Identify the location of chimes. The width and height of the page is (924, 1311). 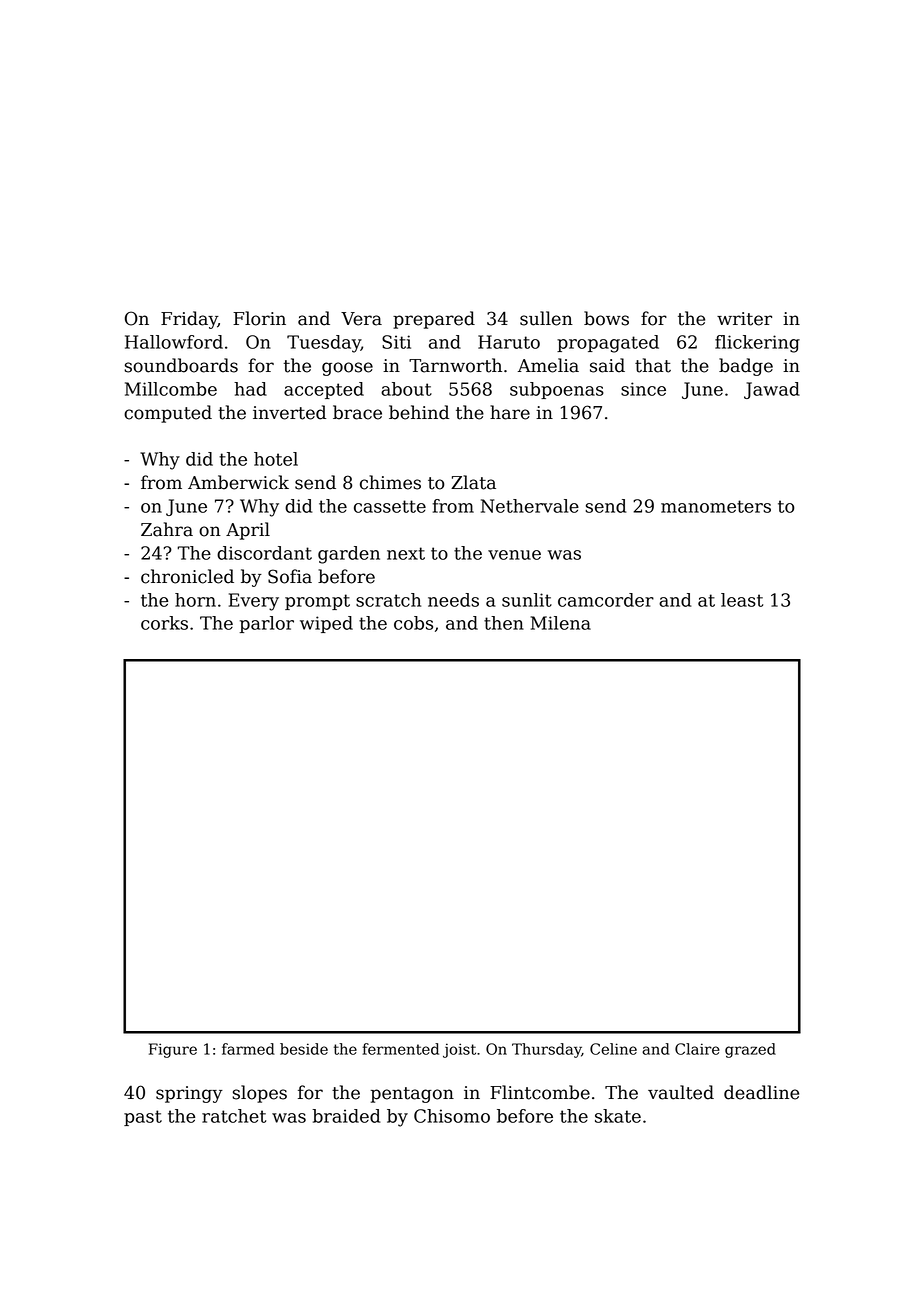
(390, 482).
